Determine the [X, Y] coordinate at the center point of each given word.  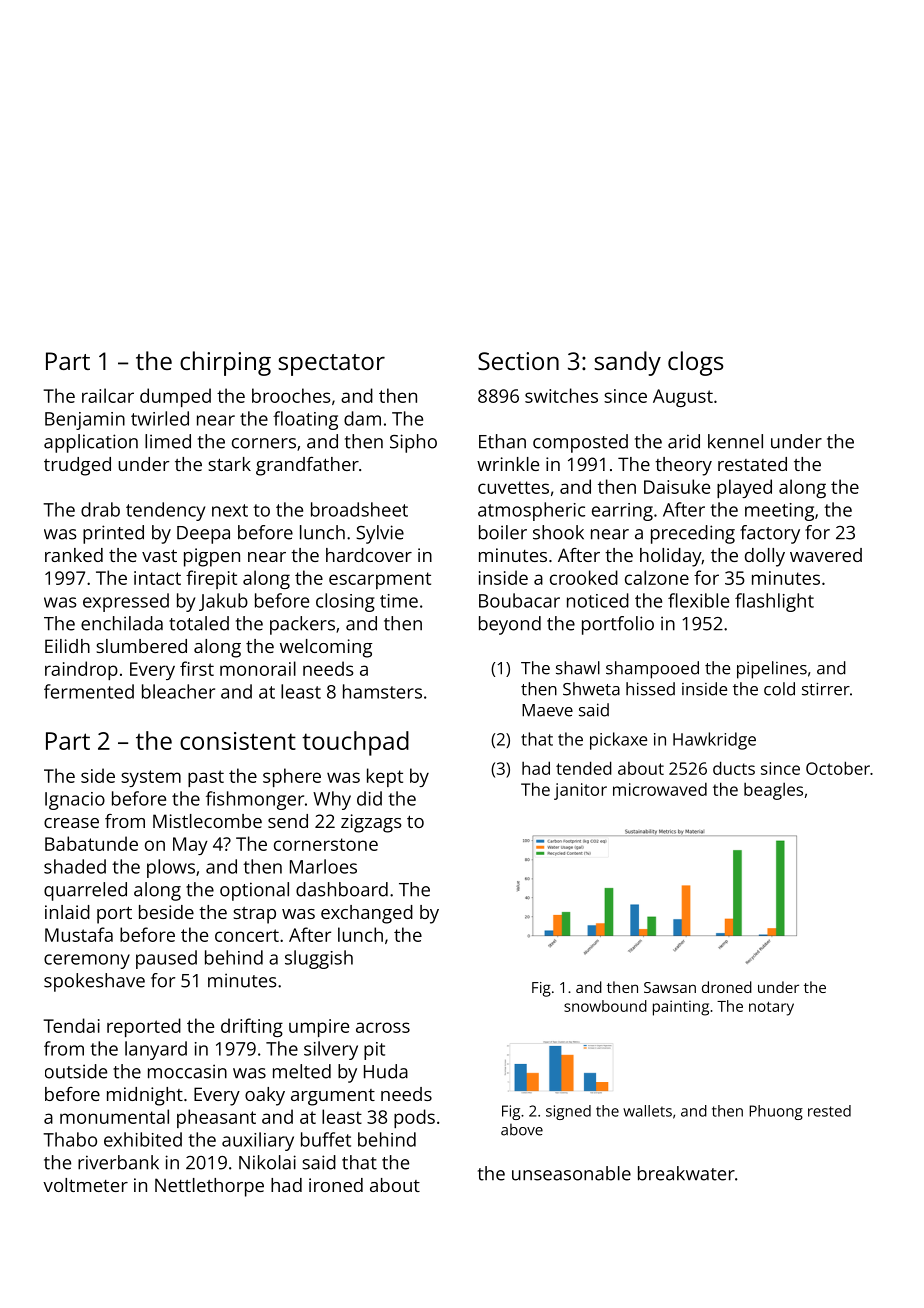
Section [518, 361]
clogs [696, 363]
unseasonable [571, 1173]
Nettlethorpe [209, 1187]
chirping [225, 363]
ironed [336, 1185]
